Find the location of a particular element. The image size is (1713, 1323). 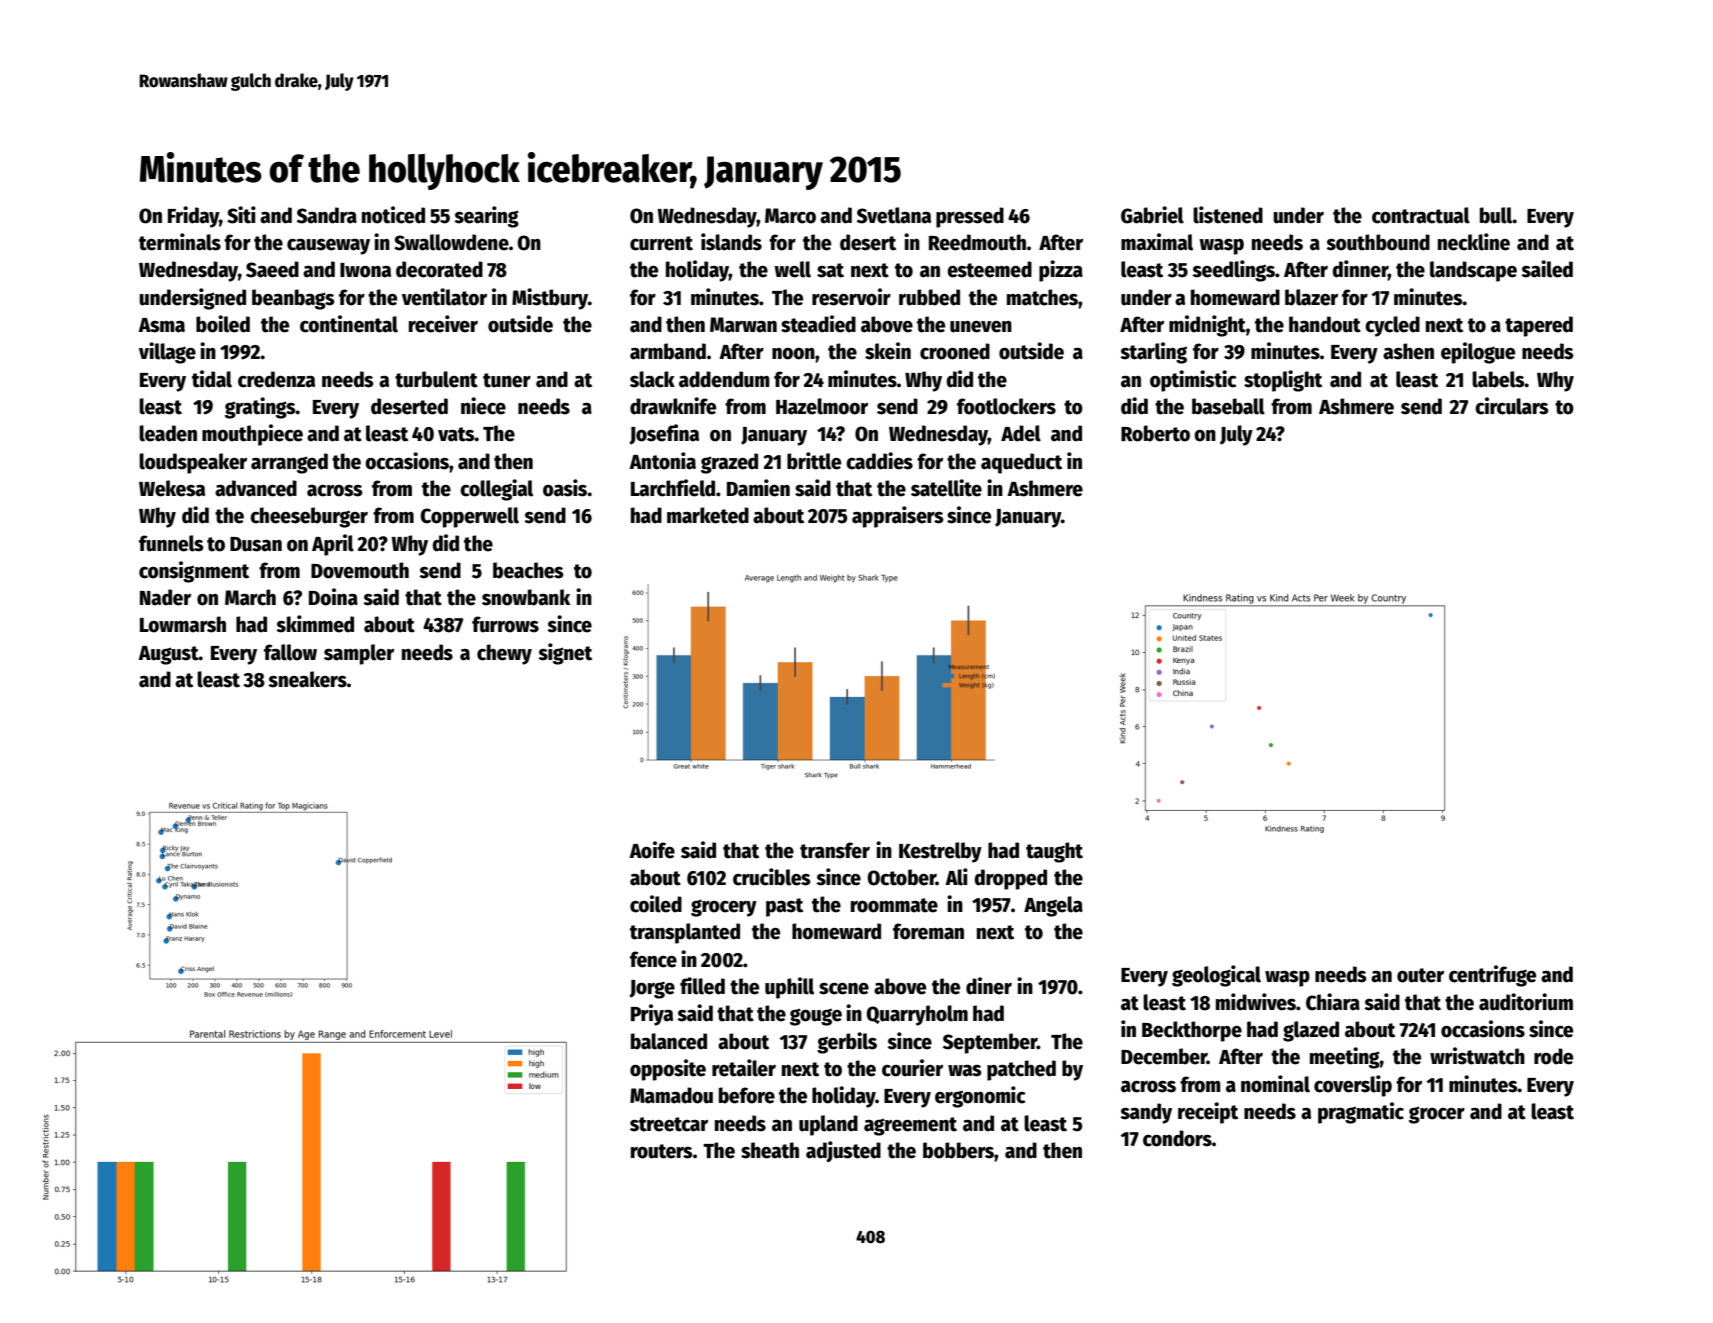

baseball is located at coordinates (1228, 406).
